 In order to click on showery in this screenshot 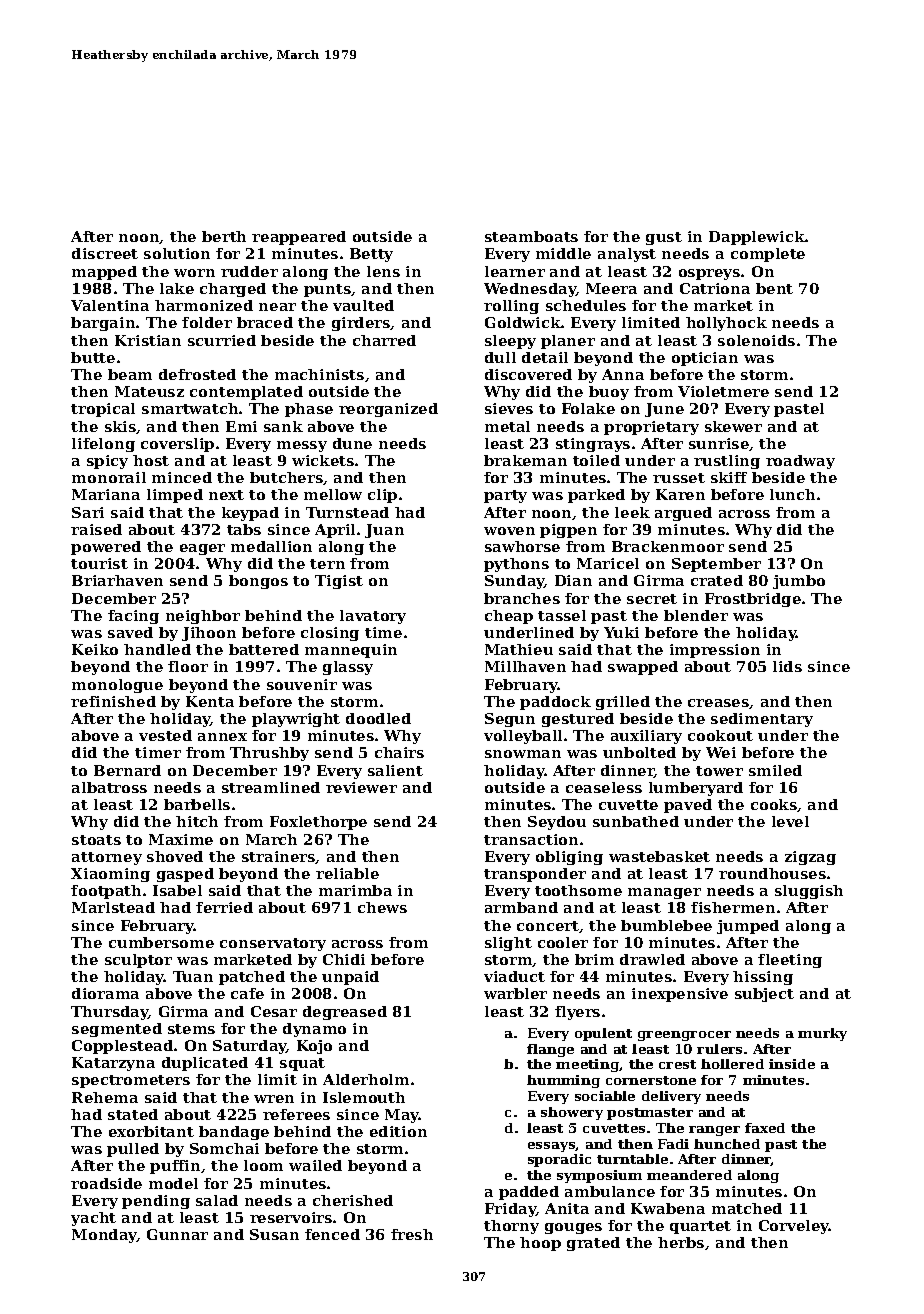, I will do `click(572, 1113)`.
